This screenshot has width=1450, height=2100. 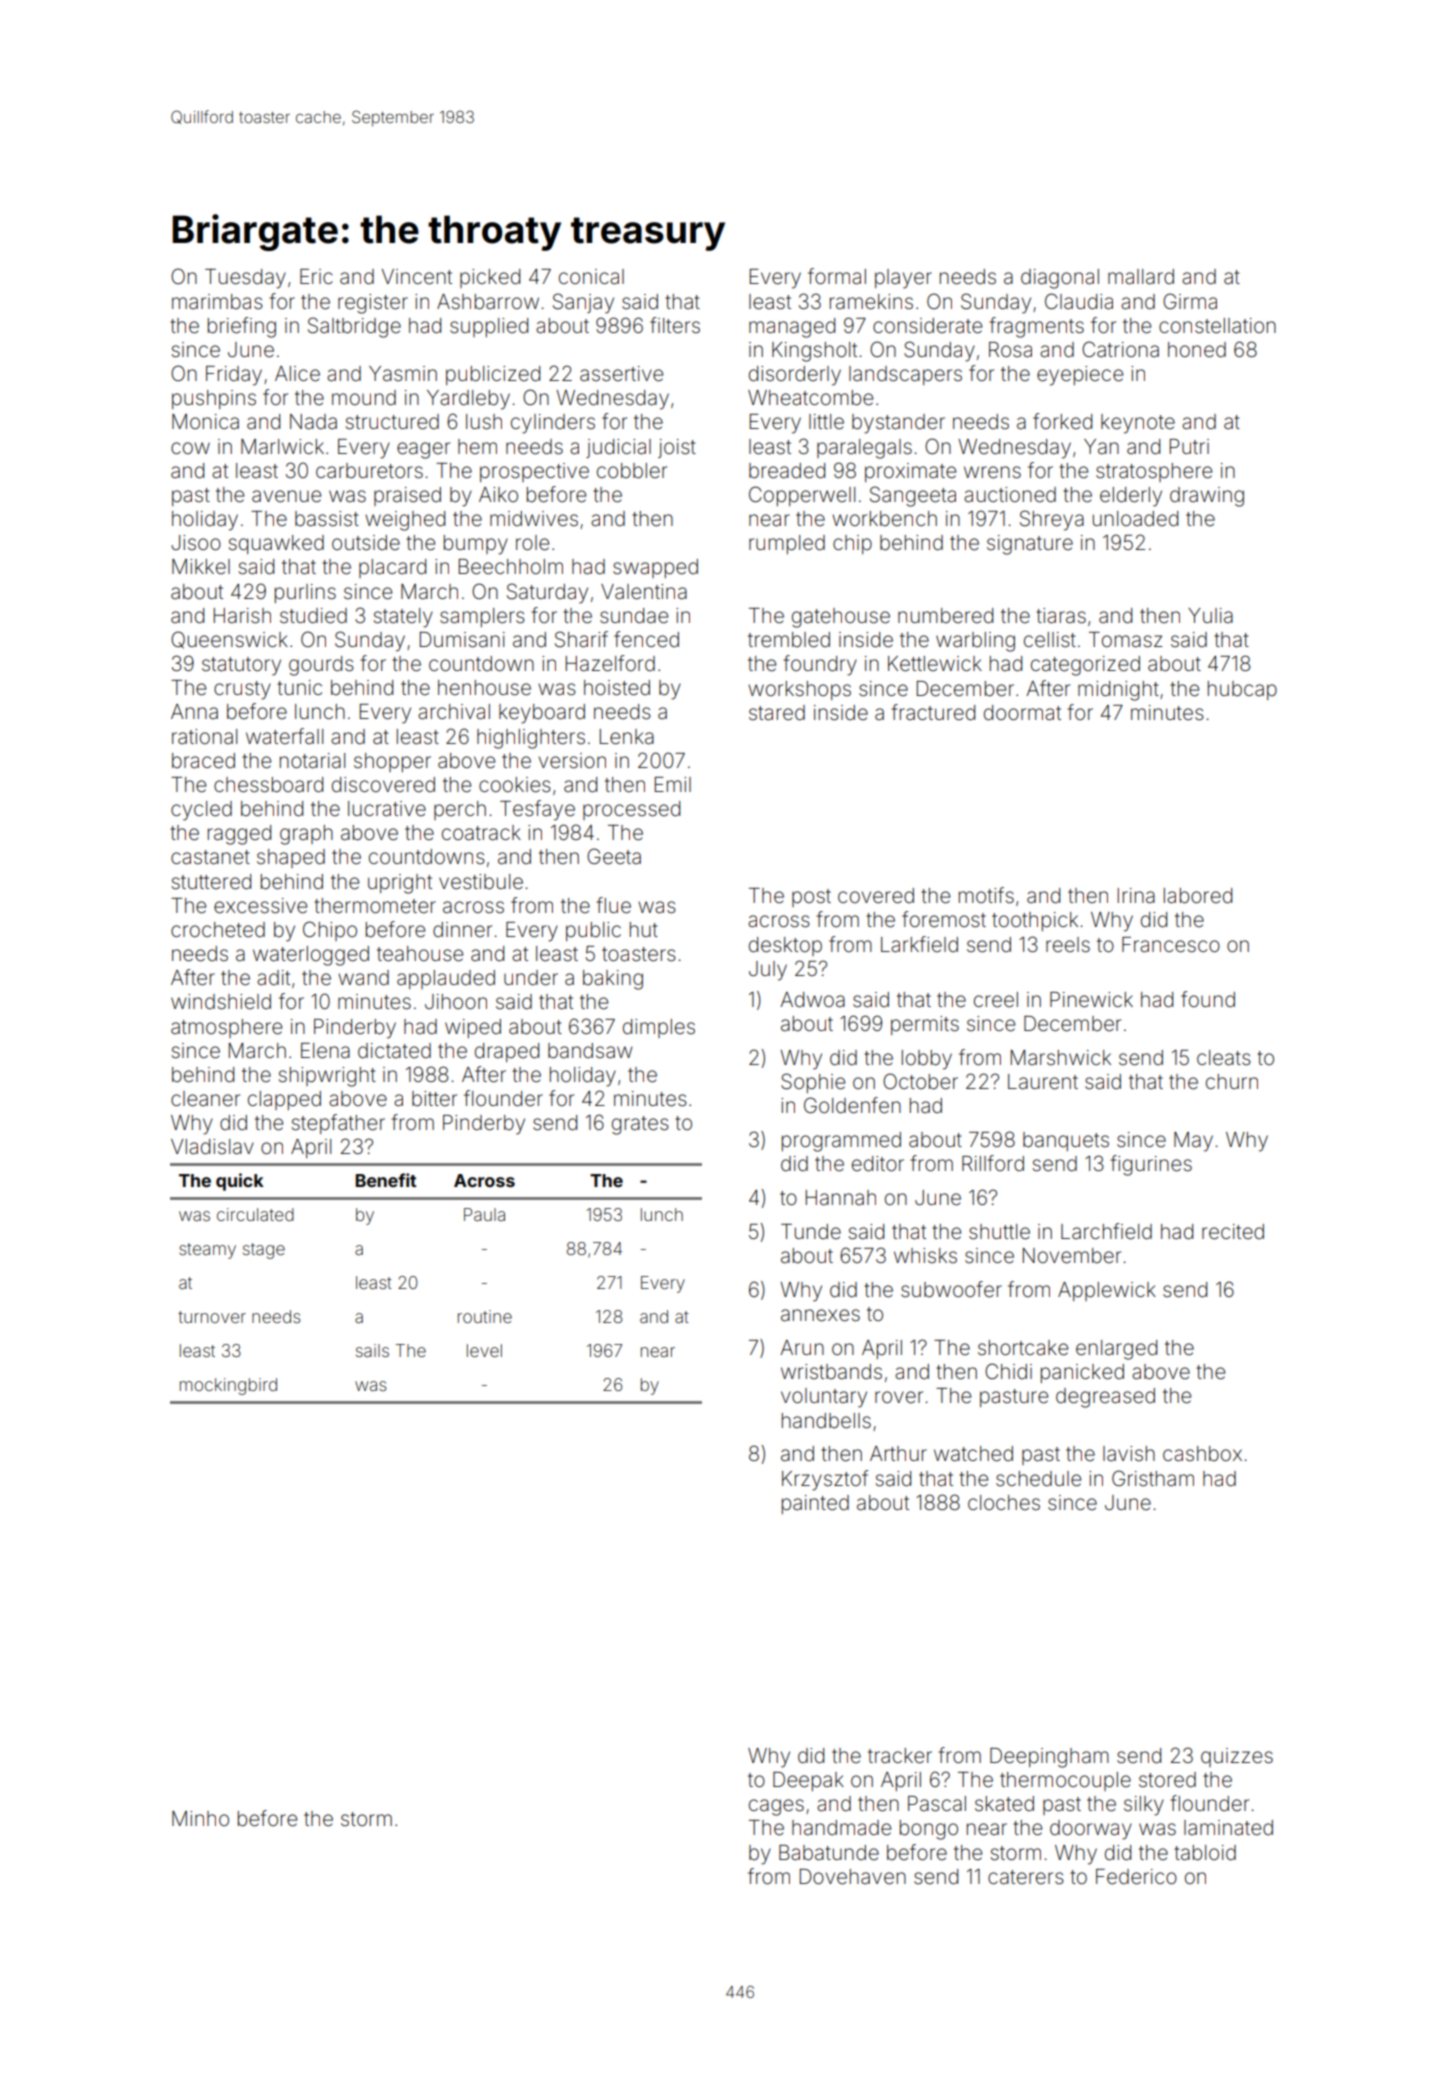 I want to click on cobbler, so click(x=632, y=470).
